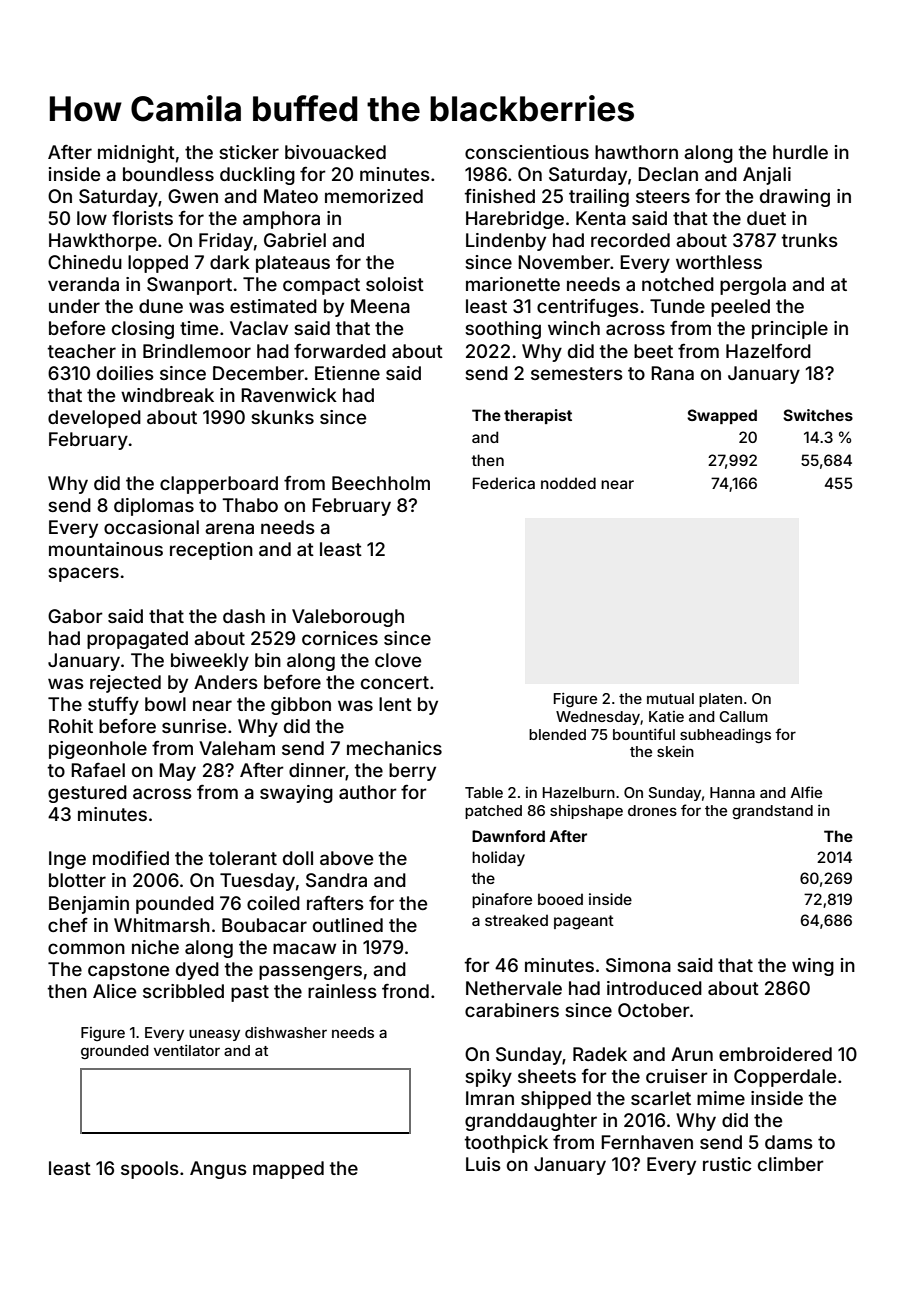 This screenshot has height=1316, width=908. I want to click on spools, so click(150, 1170).
